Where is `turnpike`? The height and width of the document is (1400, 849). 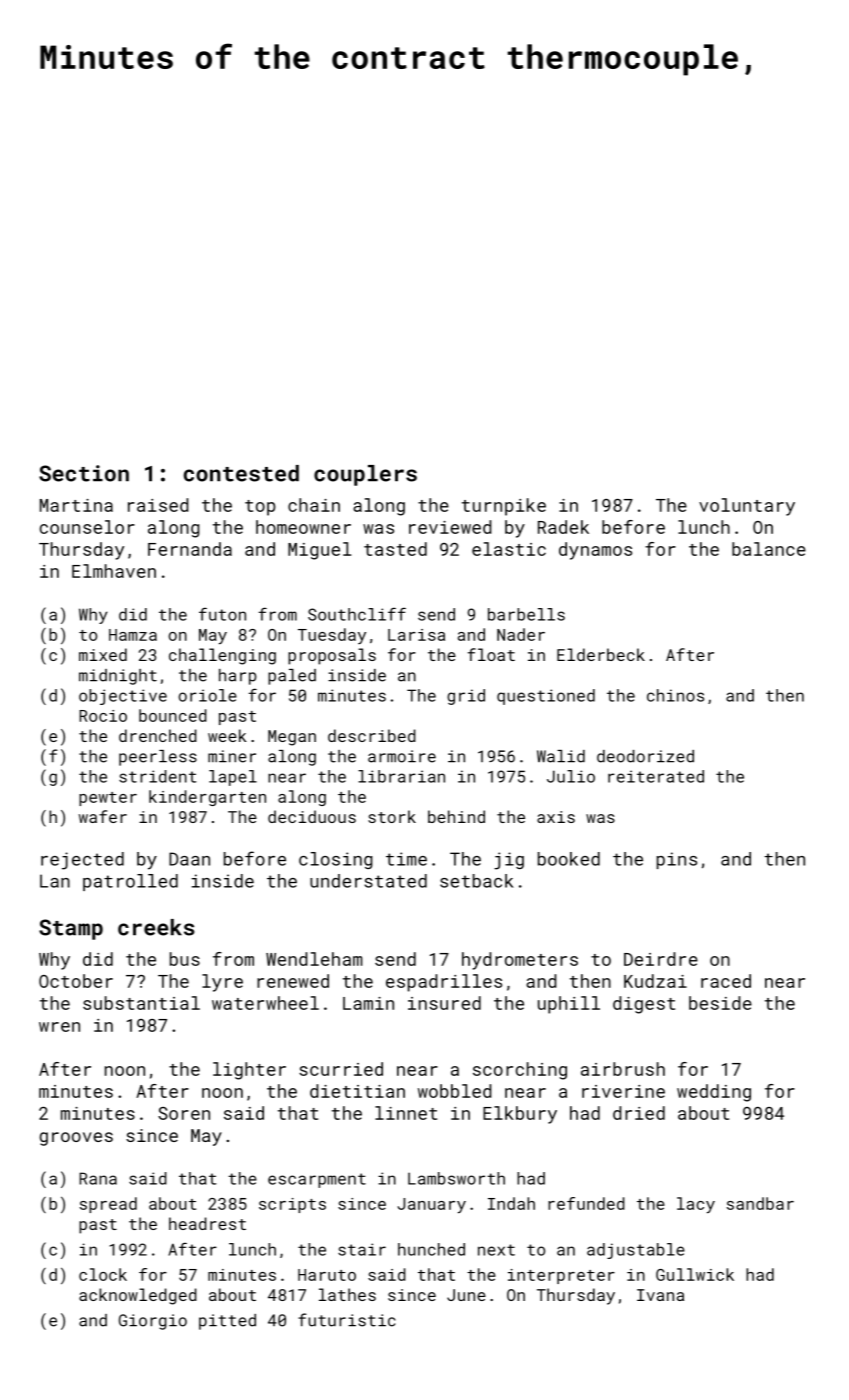
turnpike is located at coordinates (504, 507).
